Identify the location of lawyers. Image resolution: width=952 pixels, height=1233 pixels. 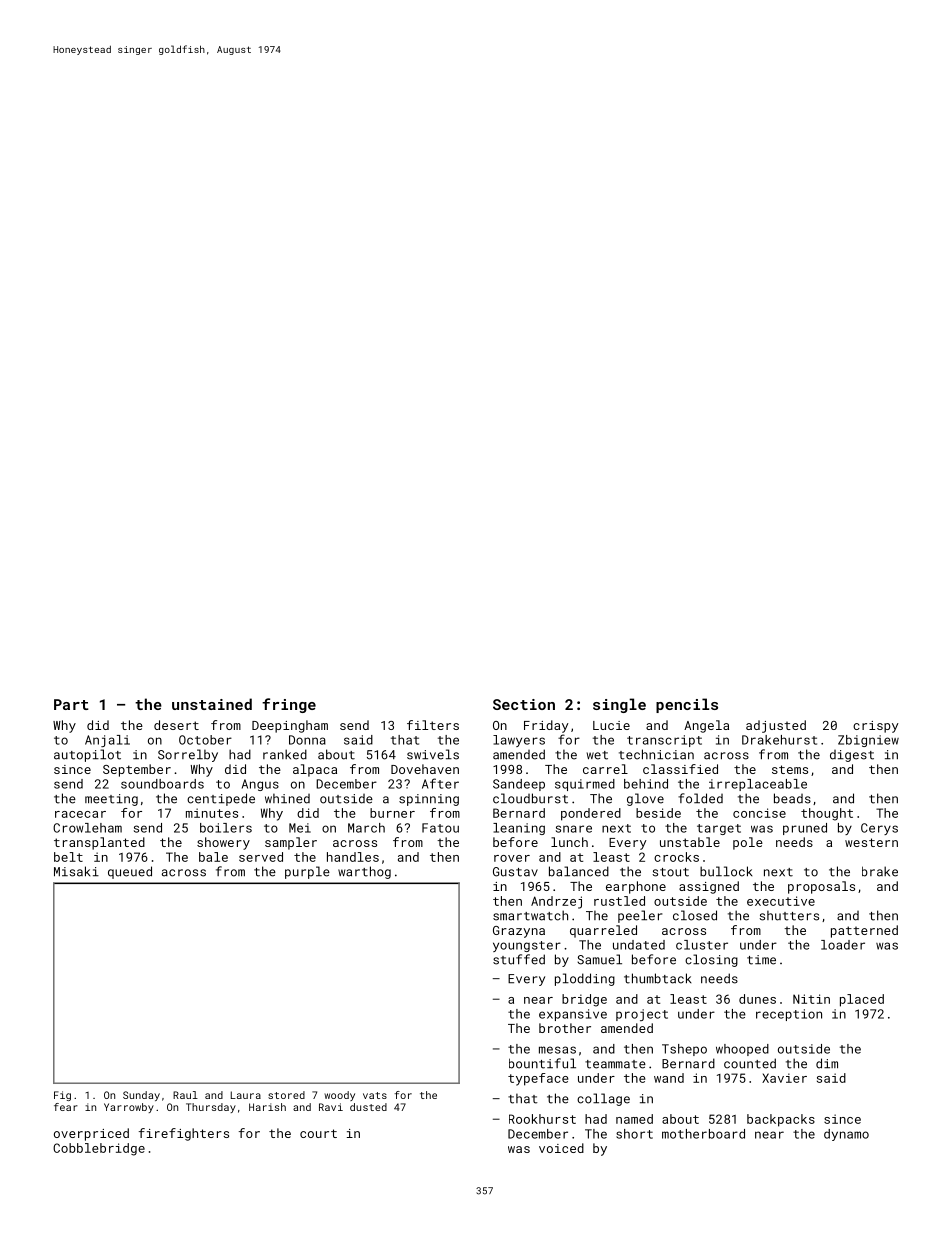
(519, 741).
